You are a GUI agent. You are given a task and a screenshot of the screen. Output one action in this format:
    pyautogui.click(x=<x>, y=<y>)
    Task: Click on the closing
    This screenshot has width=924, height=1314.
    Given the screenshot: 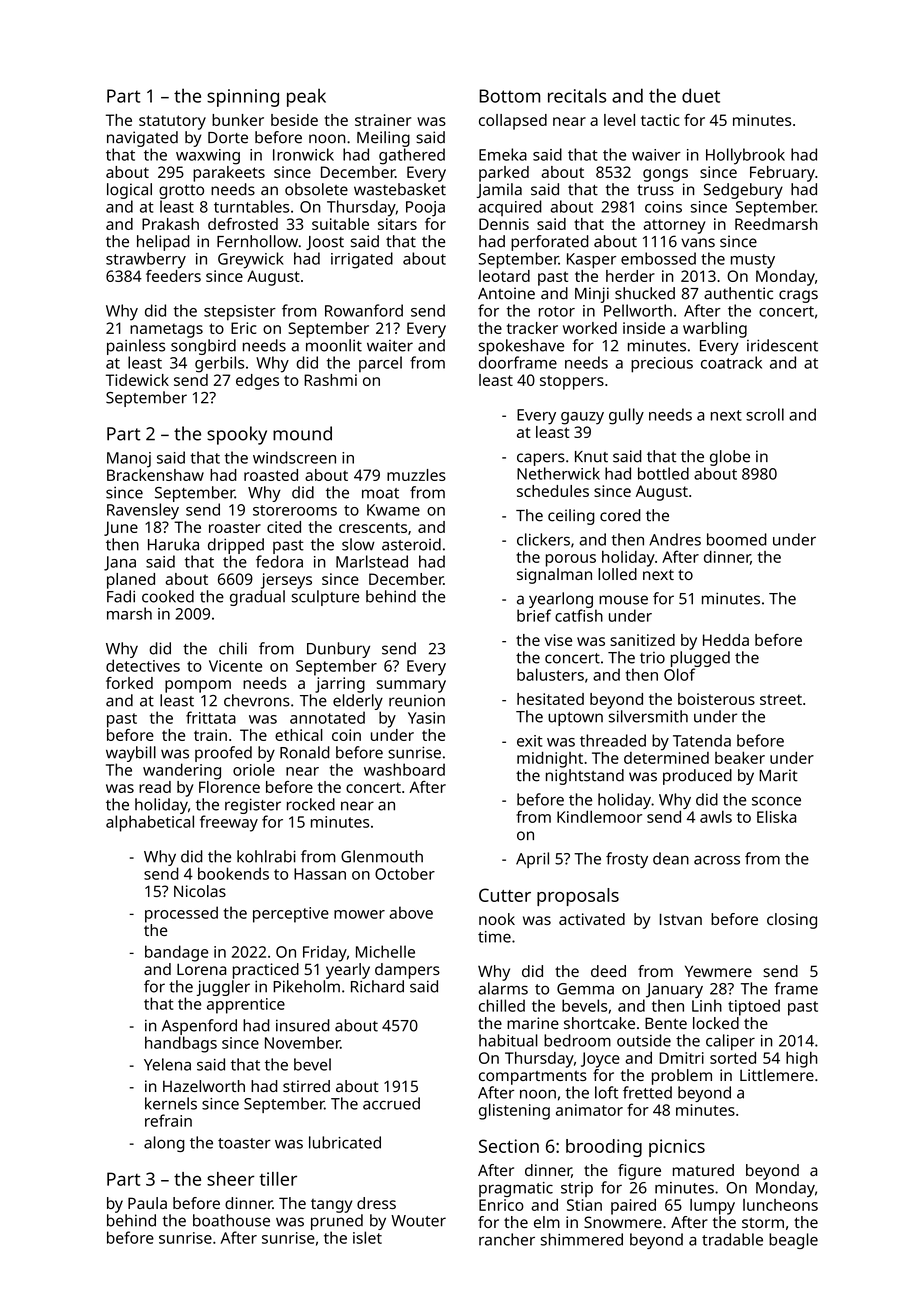 What is the action you would take?
    pyautogui.click(x=792, y=921)
